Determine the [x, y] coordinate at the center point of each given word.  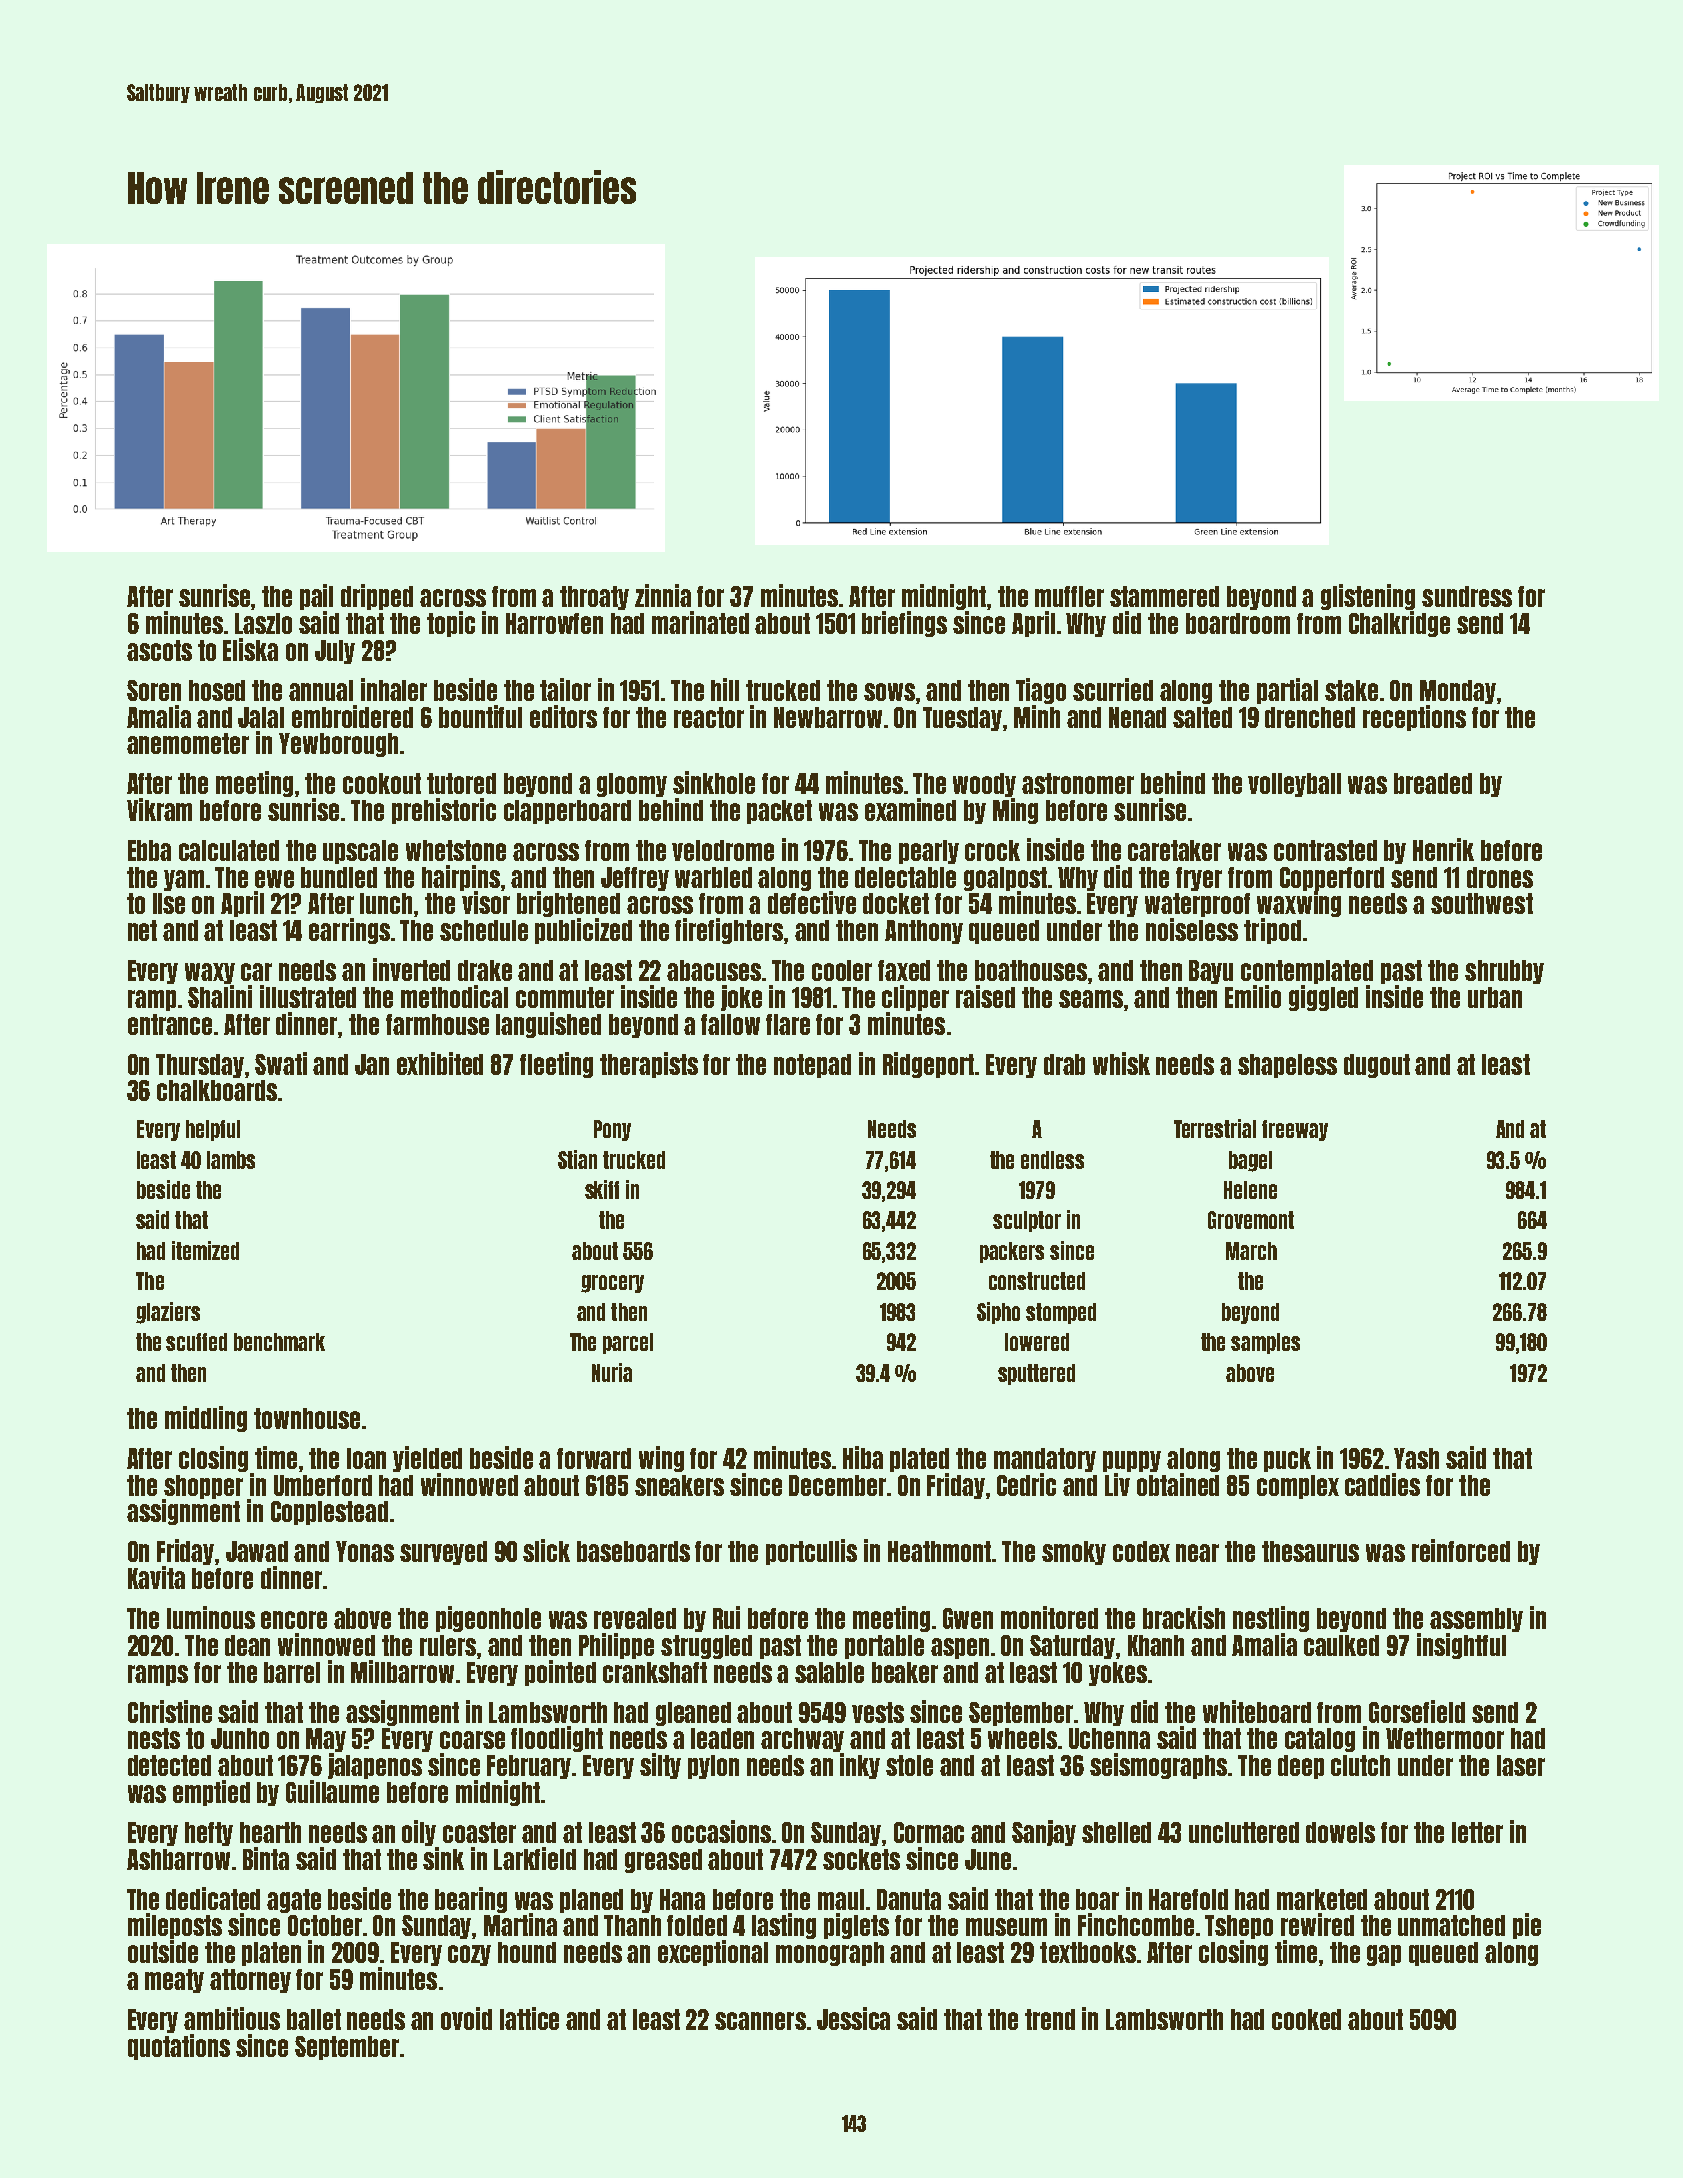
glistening [1368, 597]
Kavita [156, 1577]
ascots [159, 650]
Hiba [863, 1457]
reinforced [1461, 1550]
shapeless [1287, 1066]
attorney [250, 1981]
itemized [205, 1250]
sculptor [1027, 1221]
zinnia [663, 595]
